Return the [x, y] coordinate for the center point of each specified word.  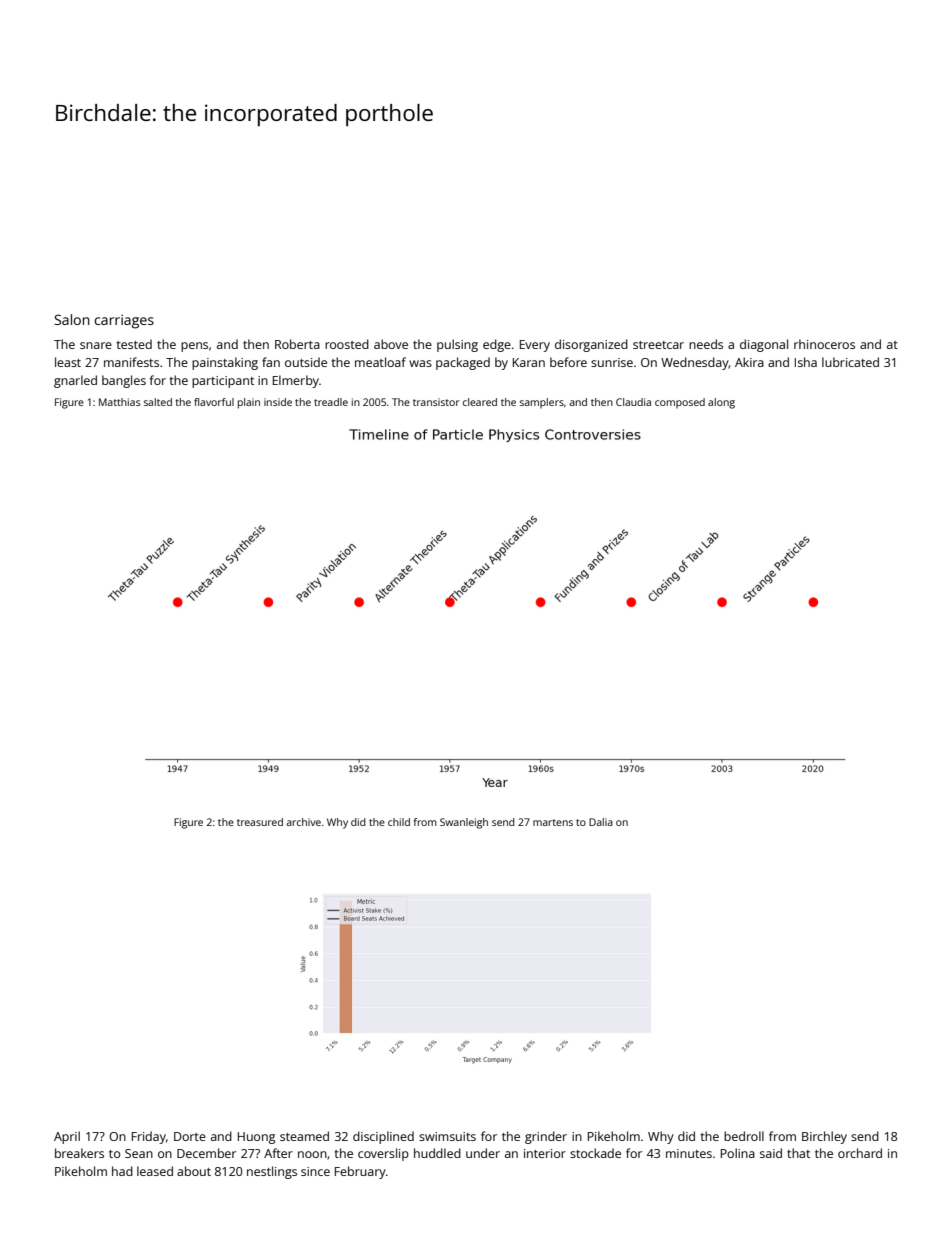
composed [680, 403]
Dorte [190, 1136]
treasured [260, 822]
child [399, 822]
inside [278, 402]
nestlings [272, 1172]
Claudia [633, 402]
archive [303, 822]
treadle [331, 402]
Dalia [601, 822]
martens [553, 822]
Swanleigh [464, 823]
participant [223, 382]
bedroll [744, 1136]
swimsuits [447, 1136]
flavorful [214, 402]
